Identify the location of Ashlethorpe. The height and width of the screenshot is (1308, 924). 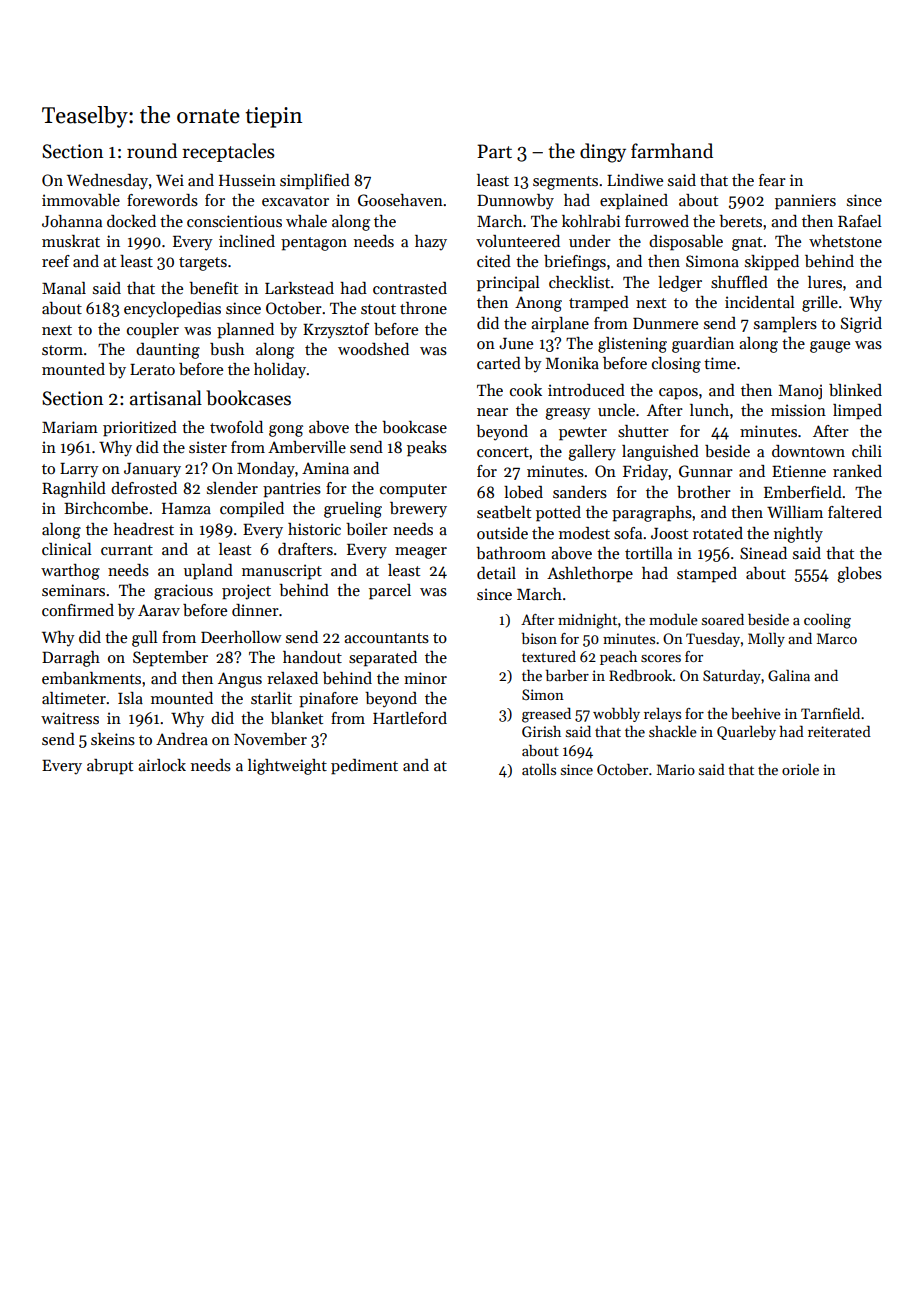
(590, 575).
